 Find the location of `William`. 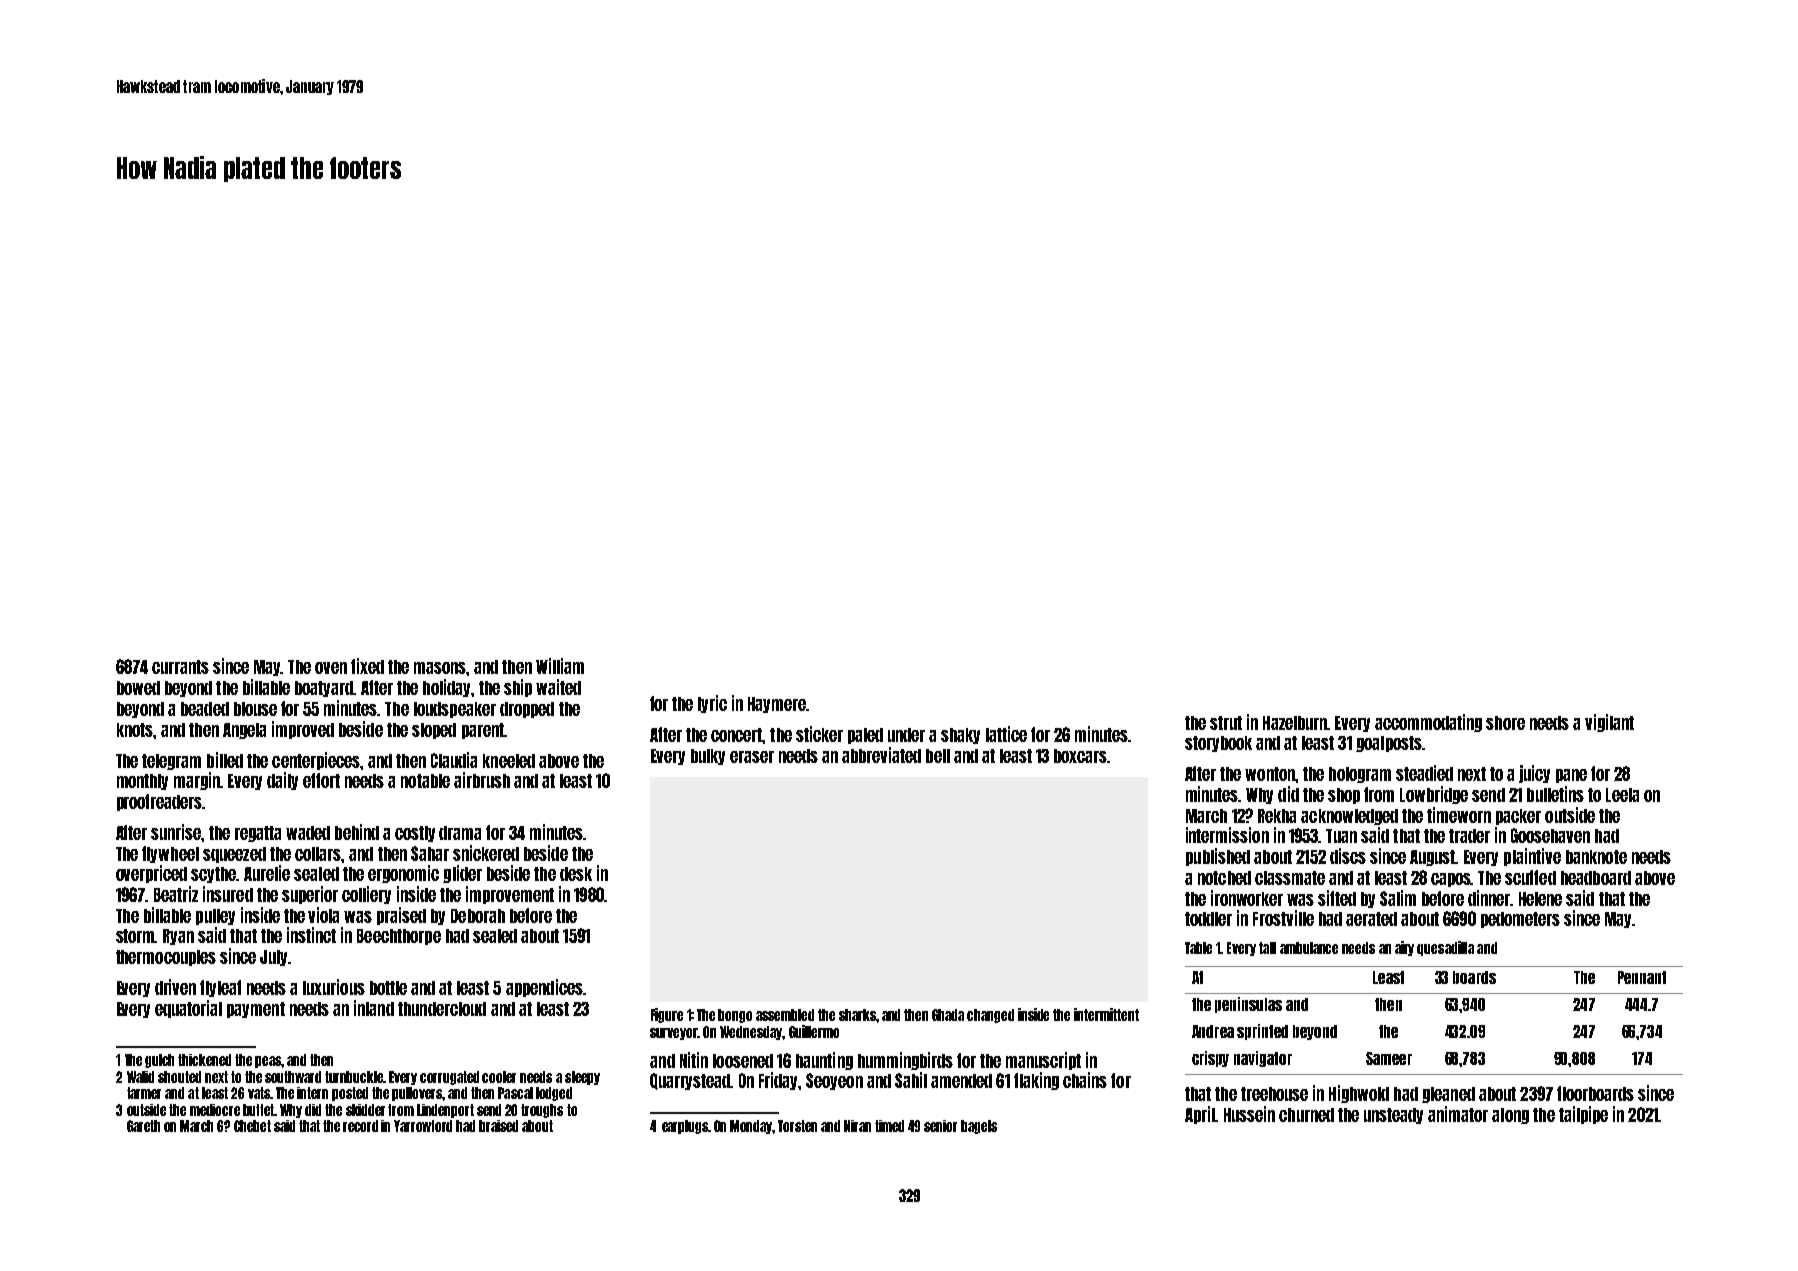

William is located at coordinates (560, 666).
